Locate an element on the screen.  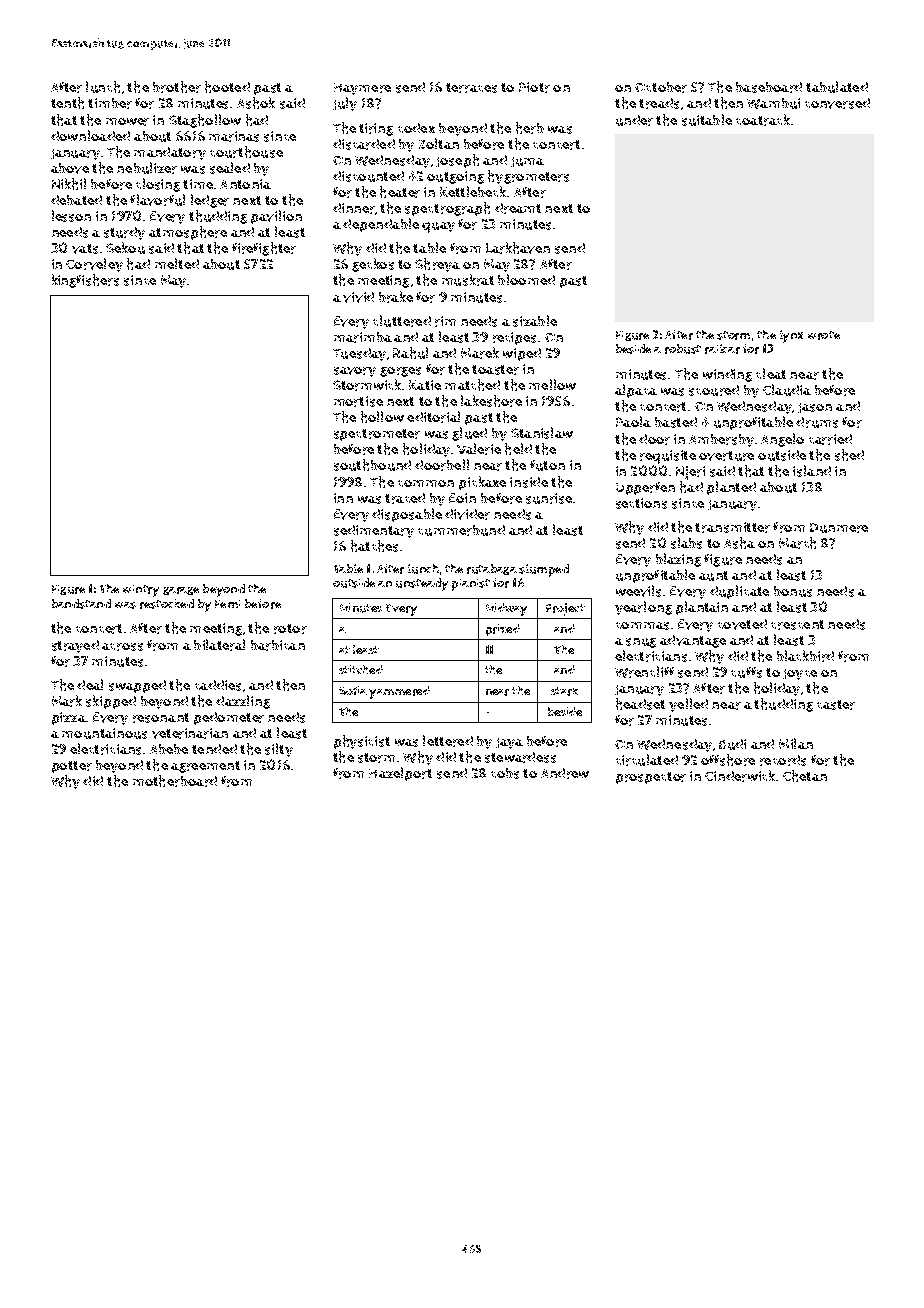
spectrometer is located at coordinates (377, 435).
